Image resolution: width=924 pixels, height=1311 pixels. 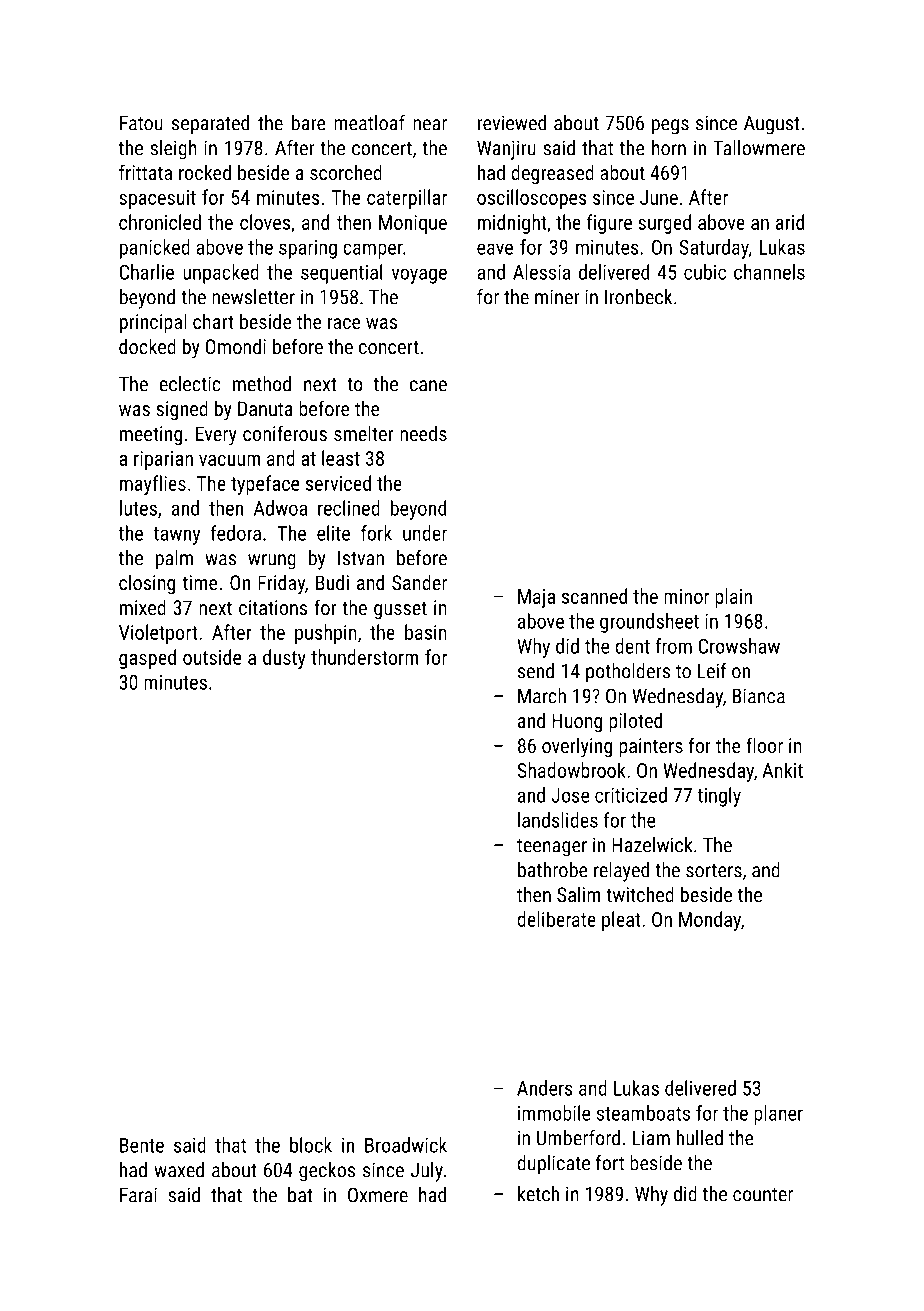 I want to click on tawny, so click(x=176, y=536).
